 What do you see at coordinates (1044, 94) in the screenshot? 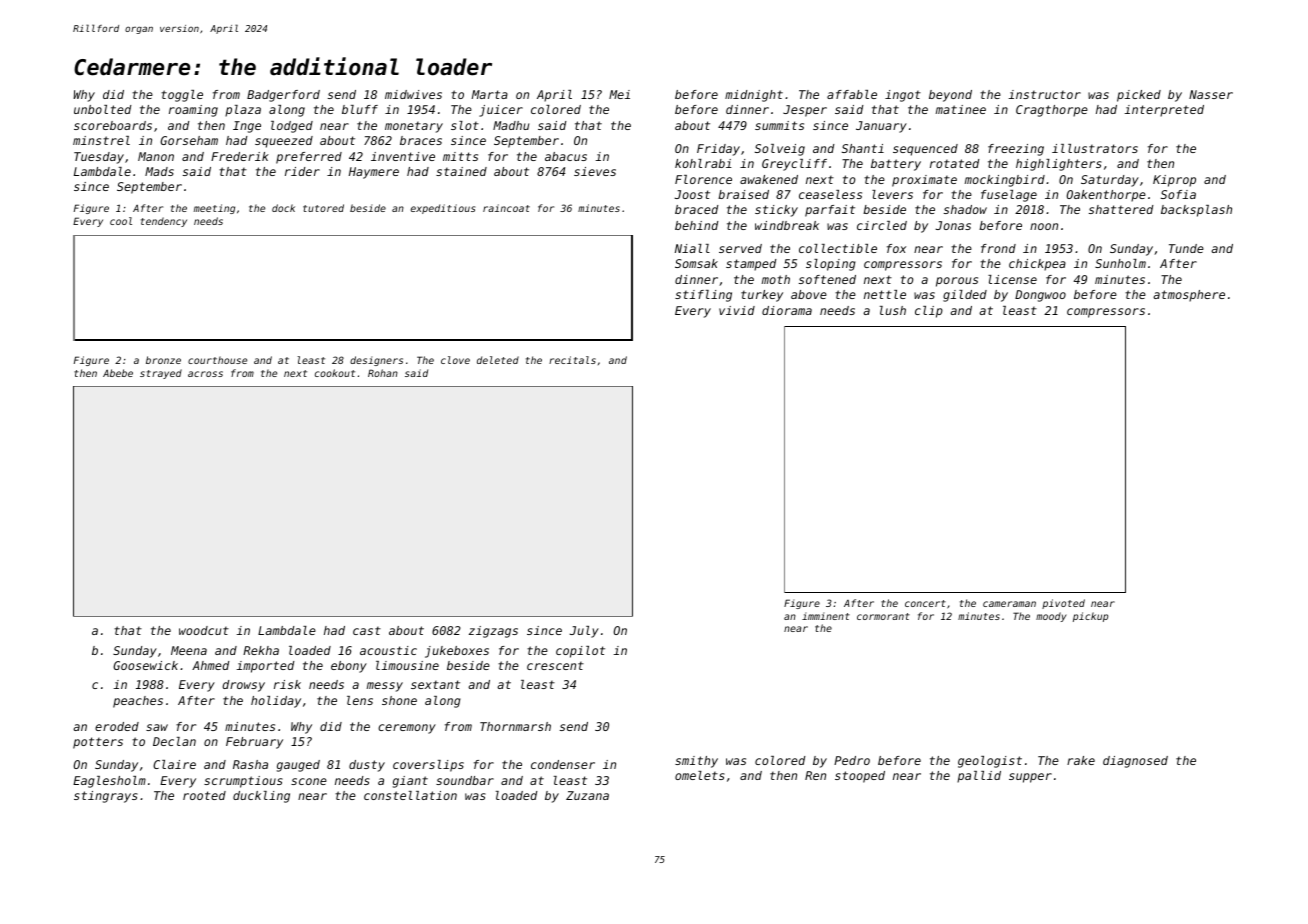
I see `instructor` at bounding box center [1044, 94].
